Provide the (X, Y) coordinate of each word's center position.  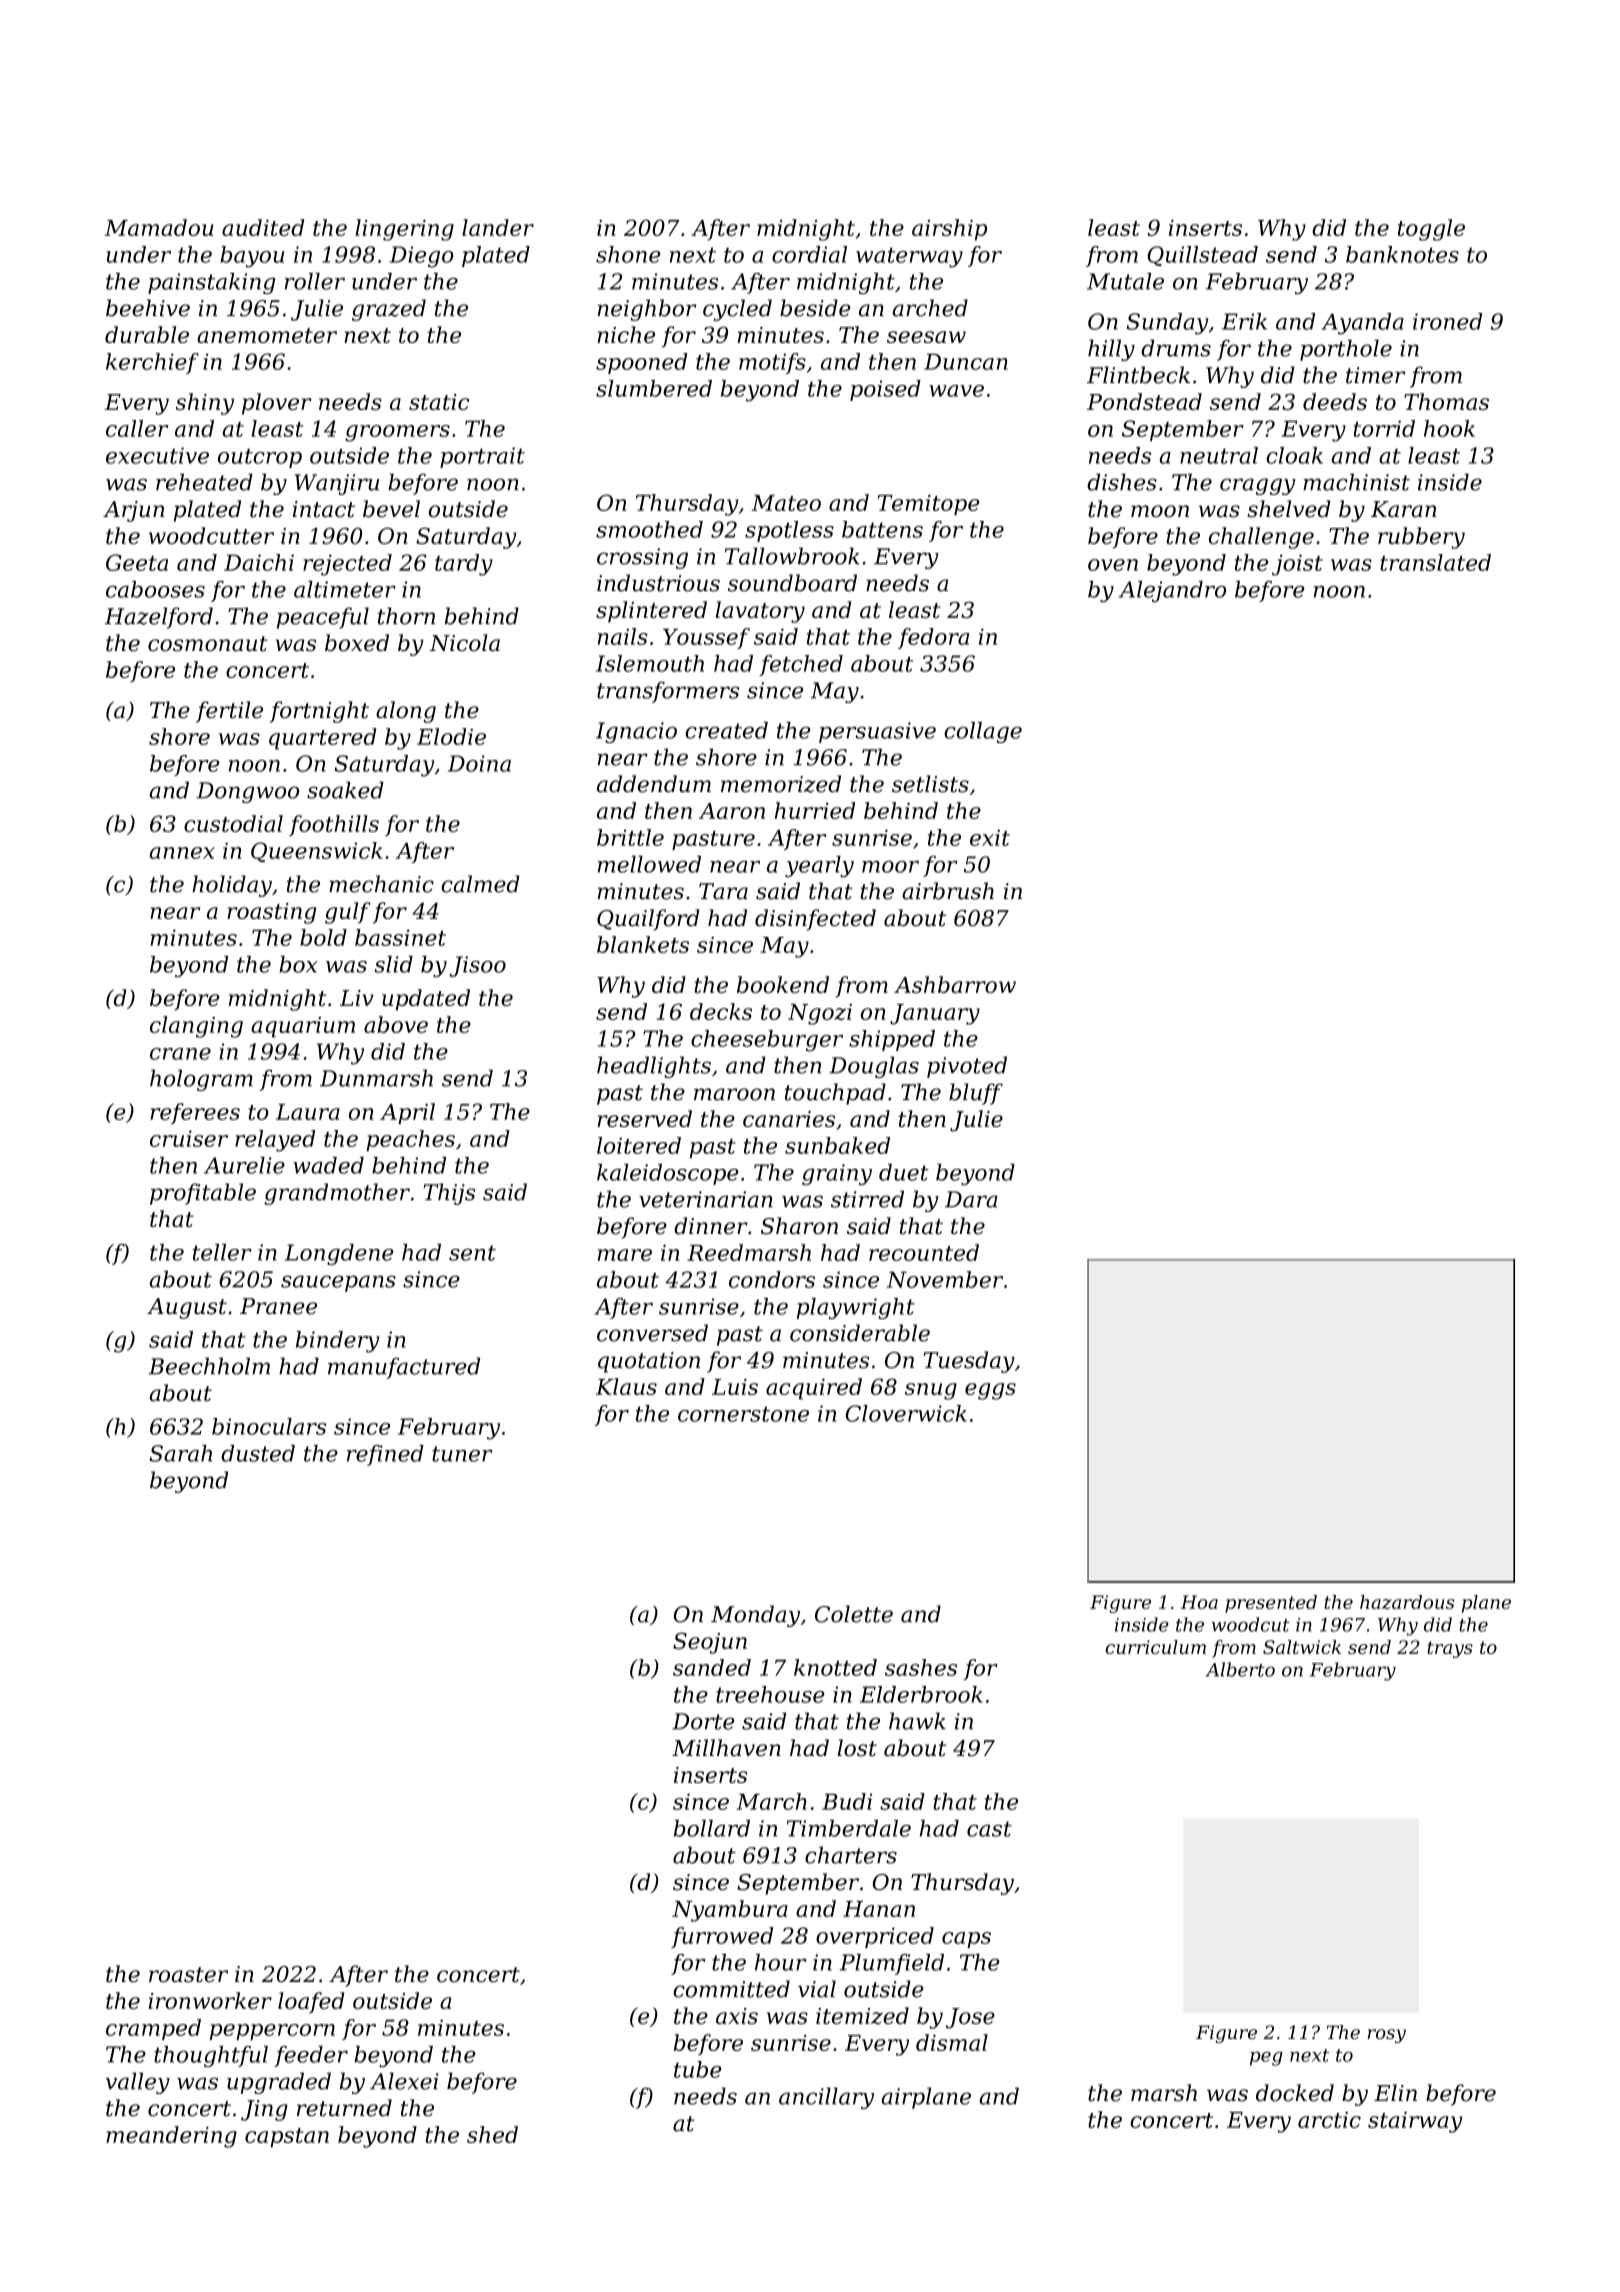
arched (930, 308)
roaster (188, 1975)
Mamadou (159, 227)
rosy (1387, 2036)
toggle (1431, 230)
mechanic (381, 884)
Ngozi (820, 1014)
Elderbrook (921, 1694)
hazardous (1407, 1602)
